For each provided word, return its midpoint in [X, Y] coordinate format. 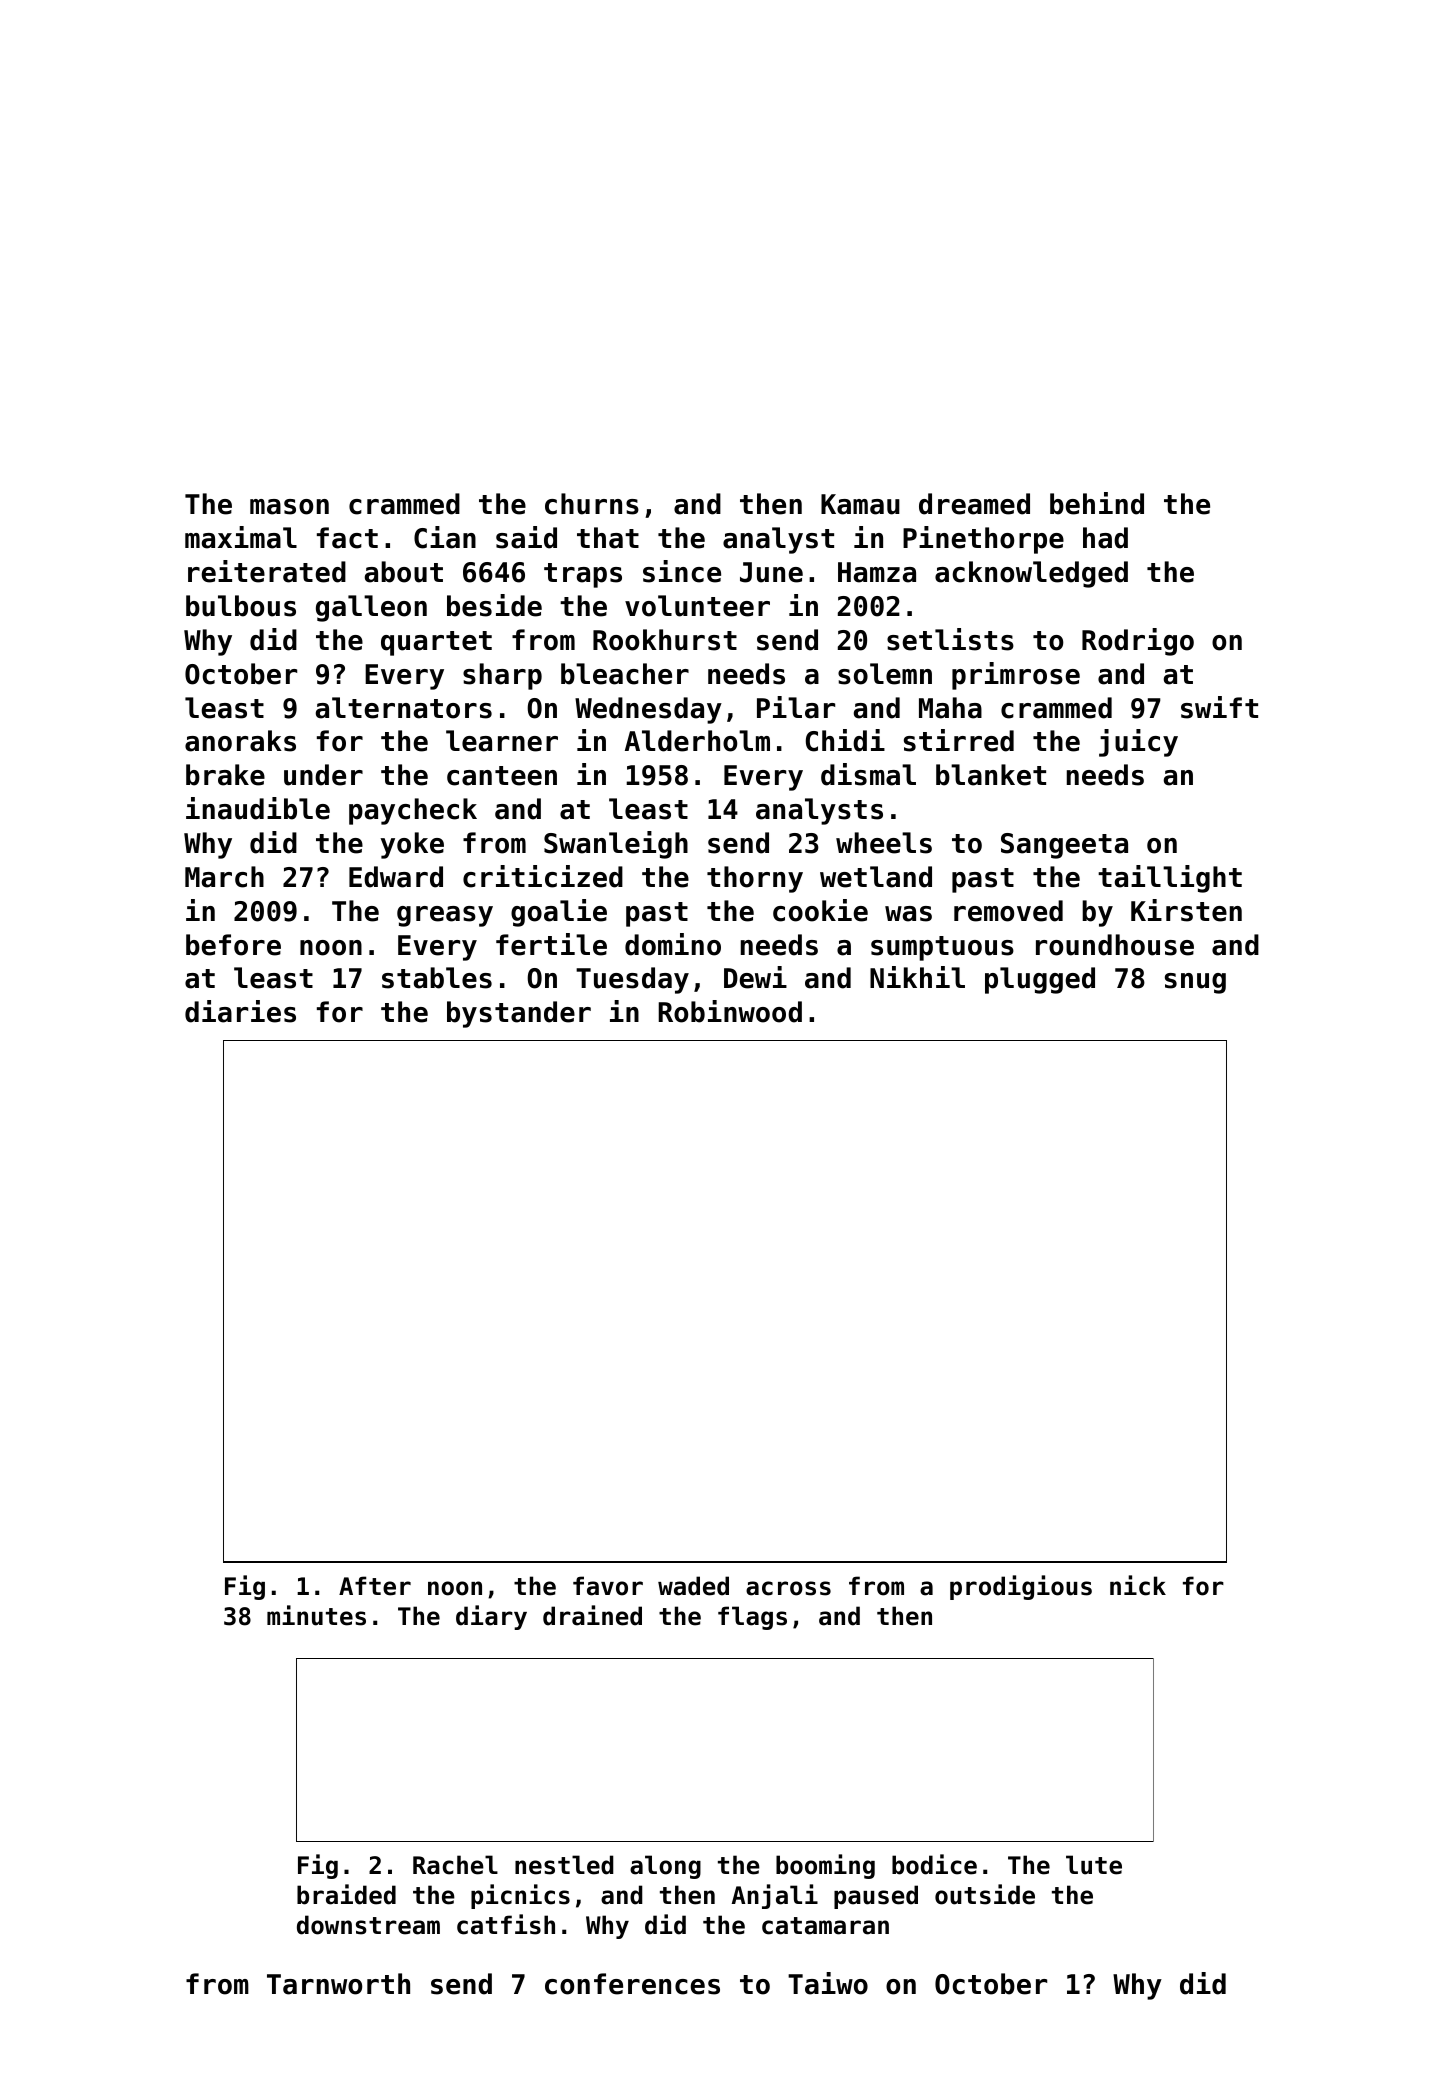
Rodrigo [1138, 642]
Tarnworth [338, 1984]
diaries [240, 1011]
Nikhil [917, 977]
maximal [241, 537]
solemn [885, 674]
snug [1195, 983]
